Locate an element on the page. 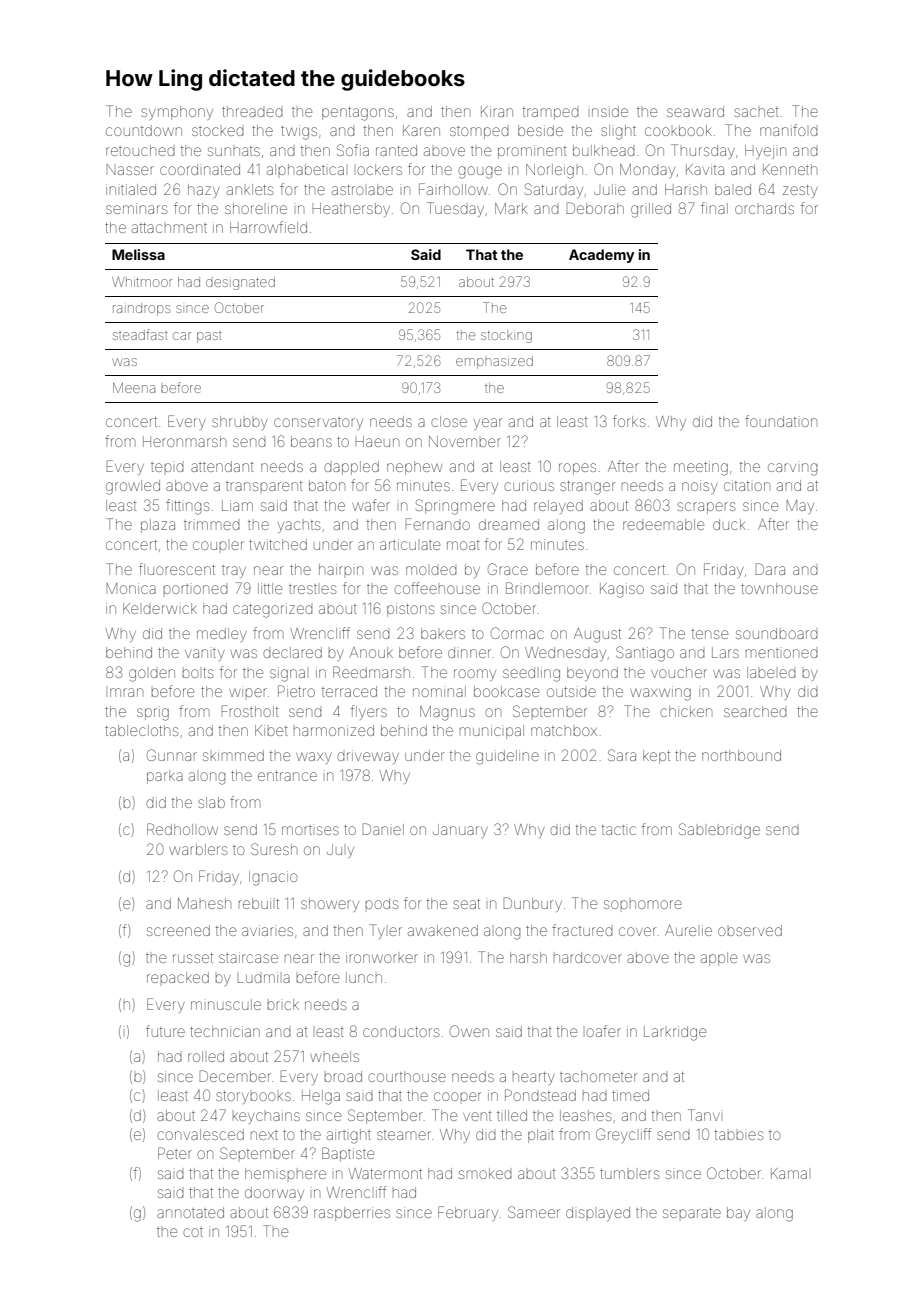 This page has width=924, height=1308. symphony is located at coordinates (177, 113).
